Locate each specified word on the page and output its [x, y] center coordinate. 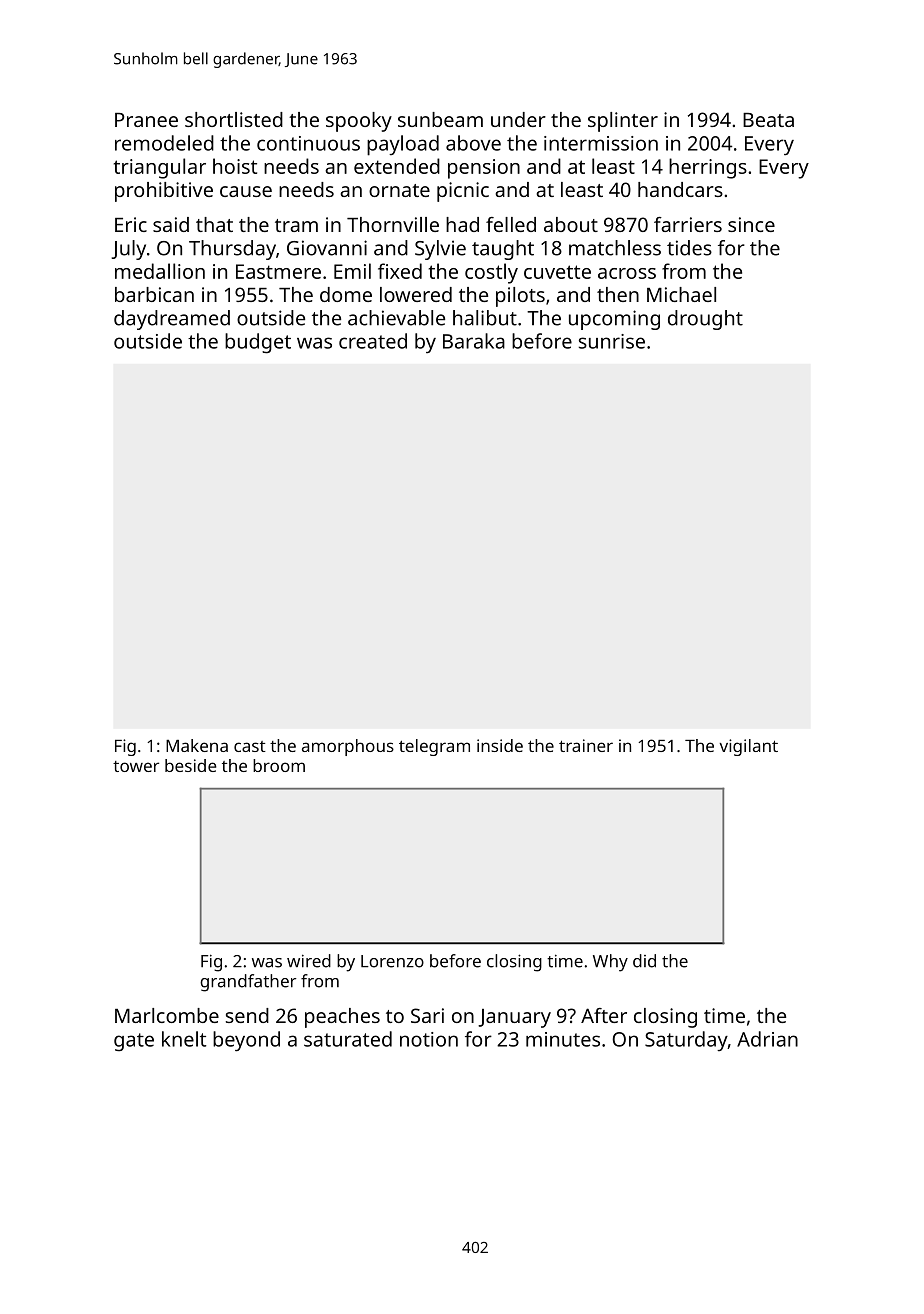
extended [397, 166]
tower [136, 766]
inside [500, 745]
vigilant [749, 747]
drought [705, 320]
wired [309, 961]
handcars [680, 189]
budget [258, 343]
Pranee [146, 120]
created [373, 341]
